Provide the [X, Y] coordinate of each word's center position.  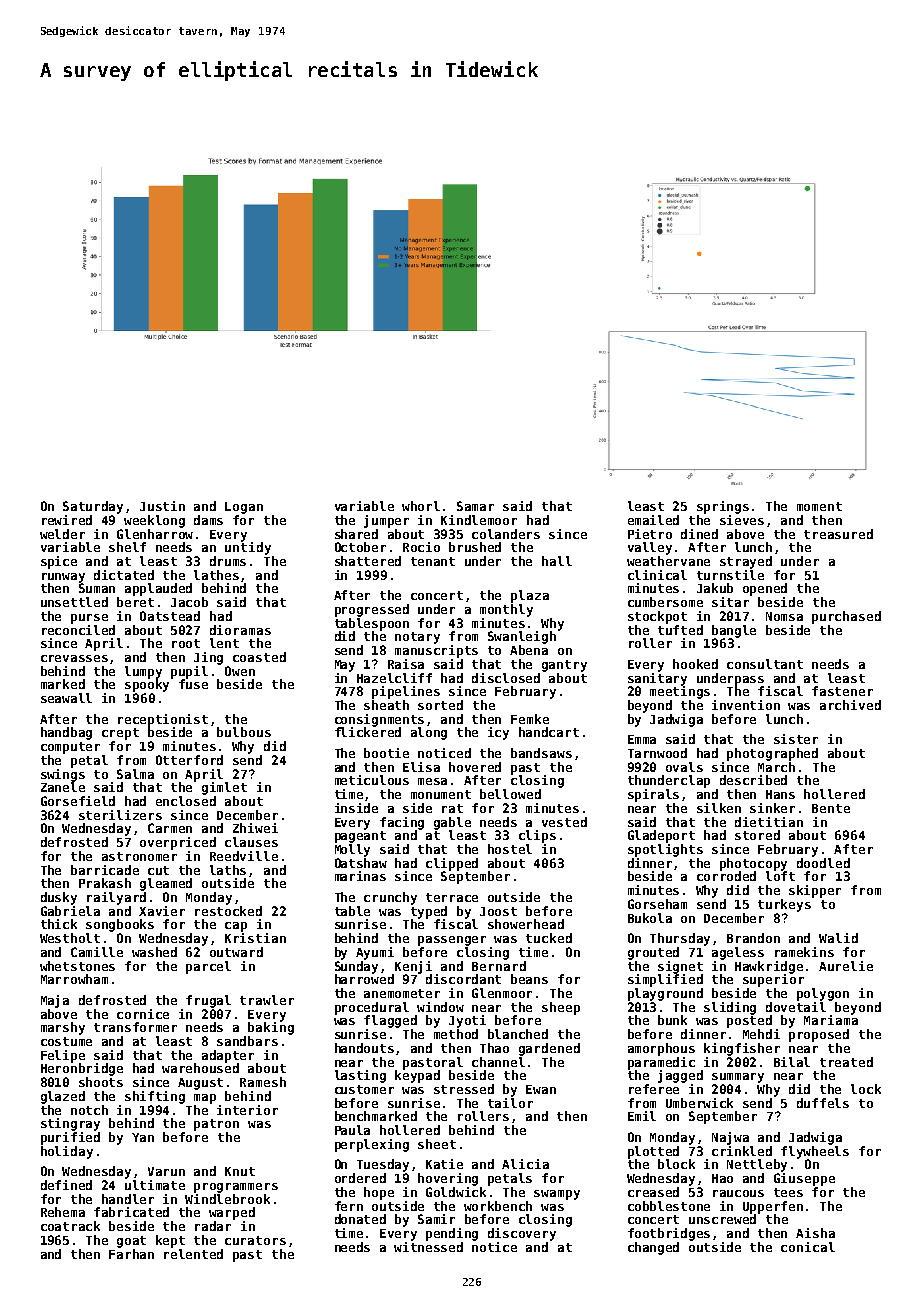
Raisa [406, 664]
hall [557, 561]
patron [216, 1125]
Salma [135, 774]
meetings [680, 692]
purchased [846, 617]
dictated [124, 575]
